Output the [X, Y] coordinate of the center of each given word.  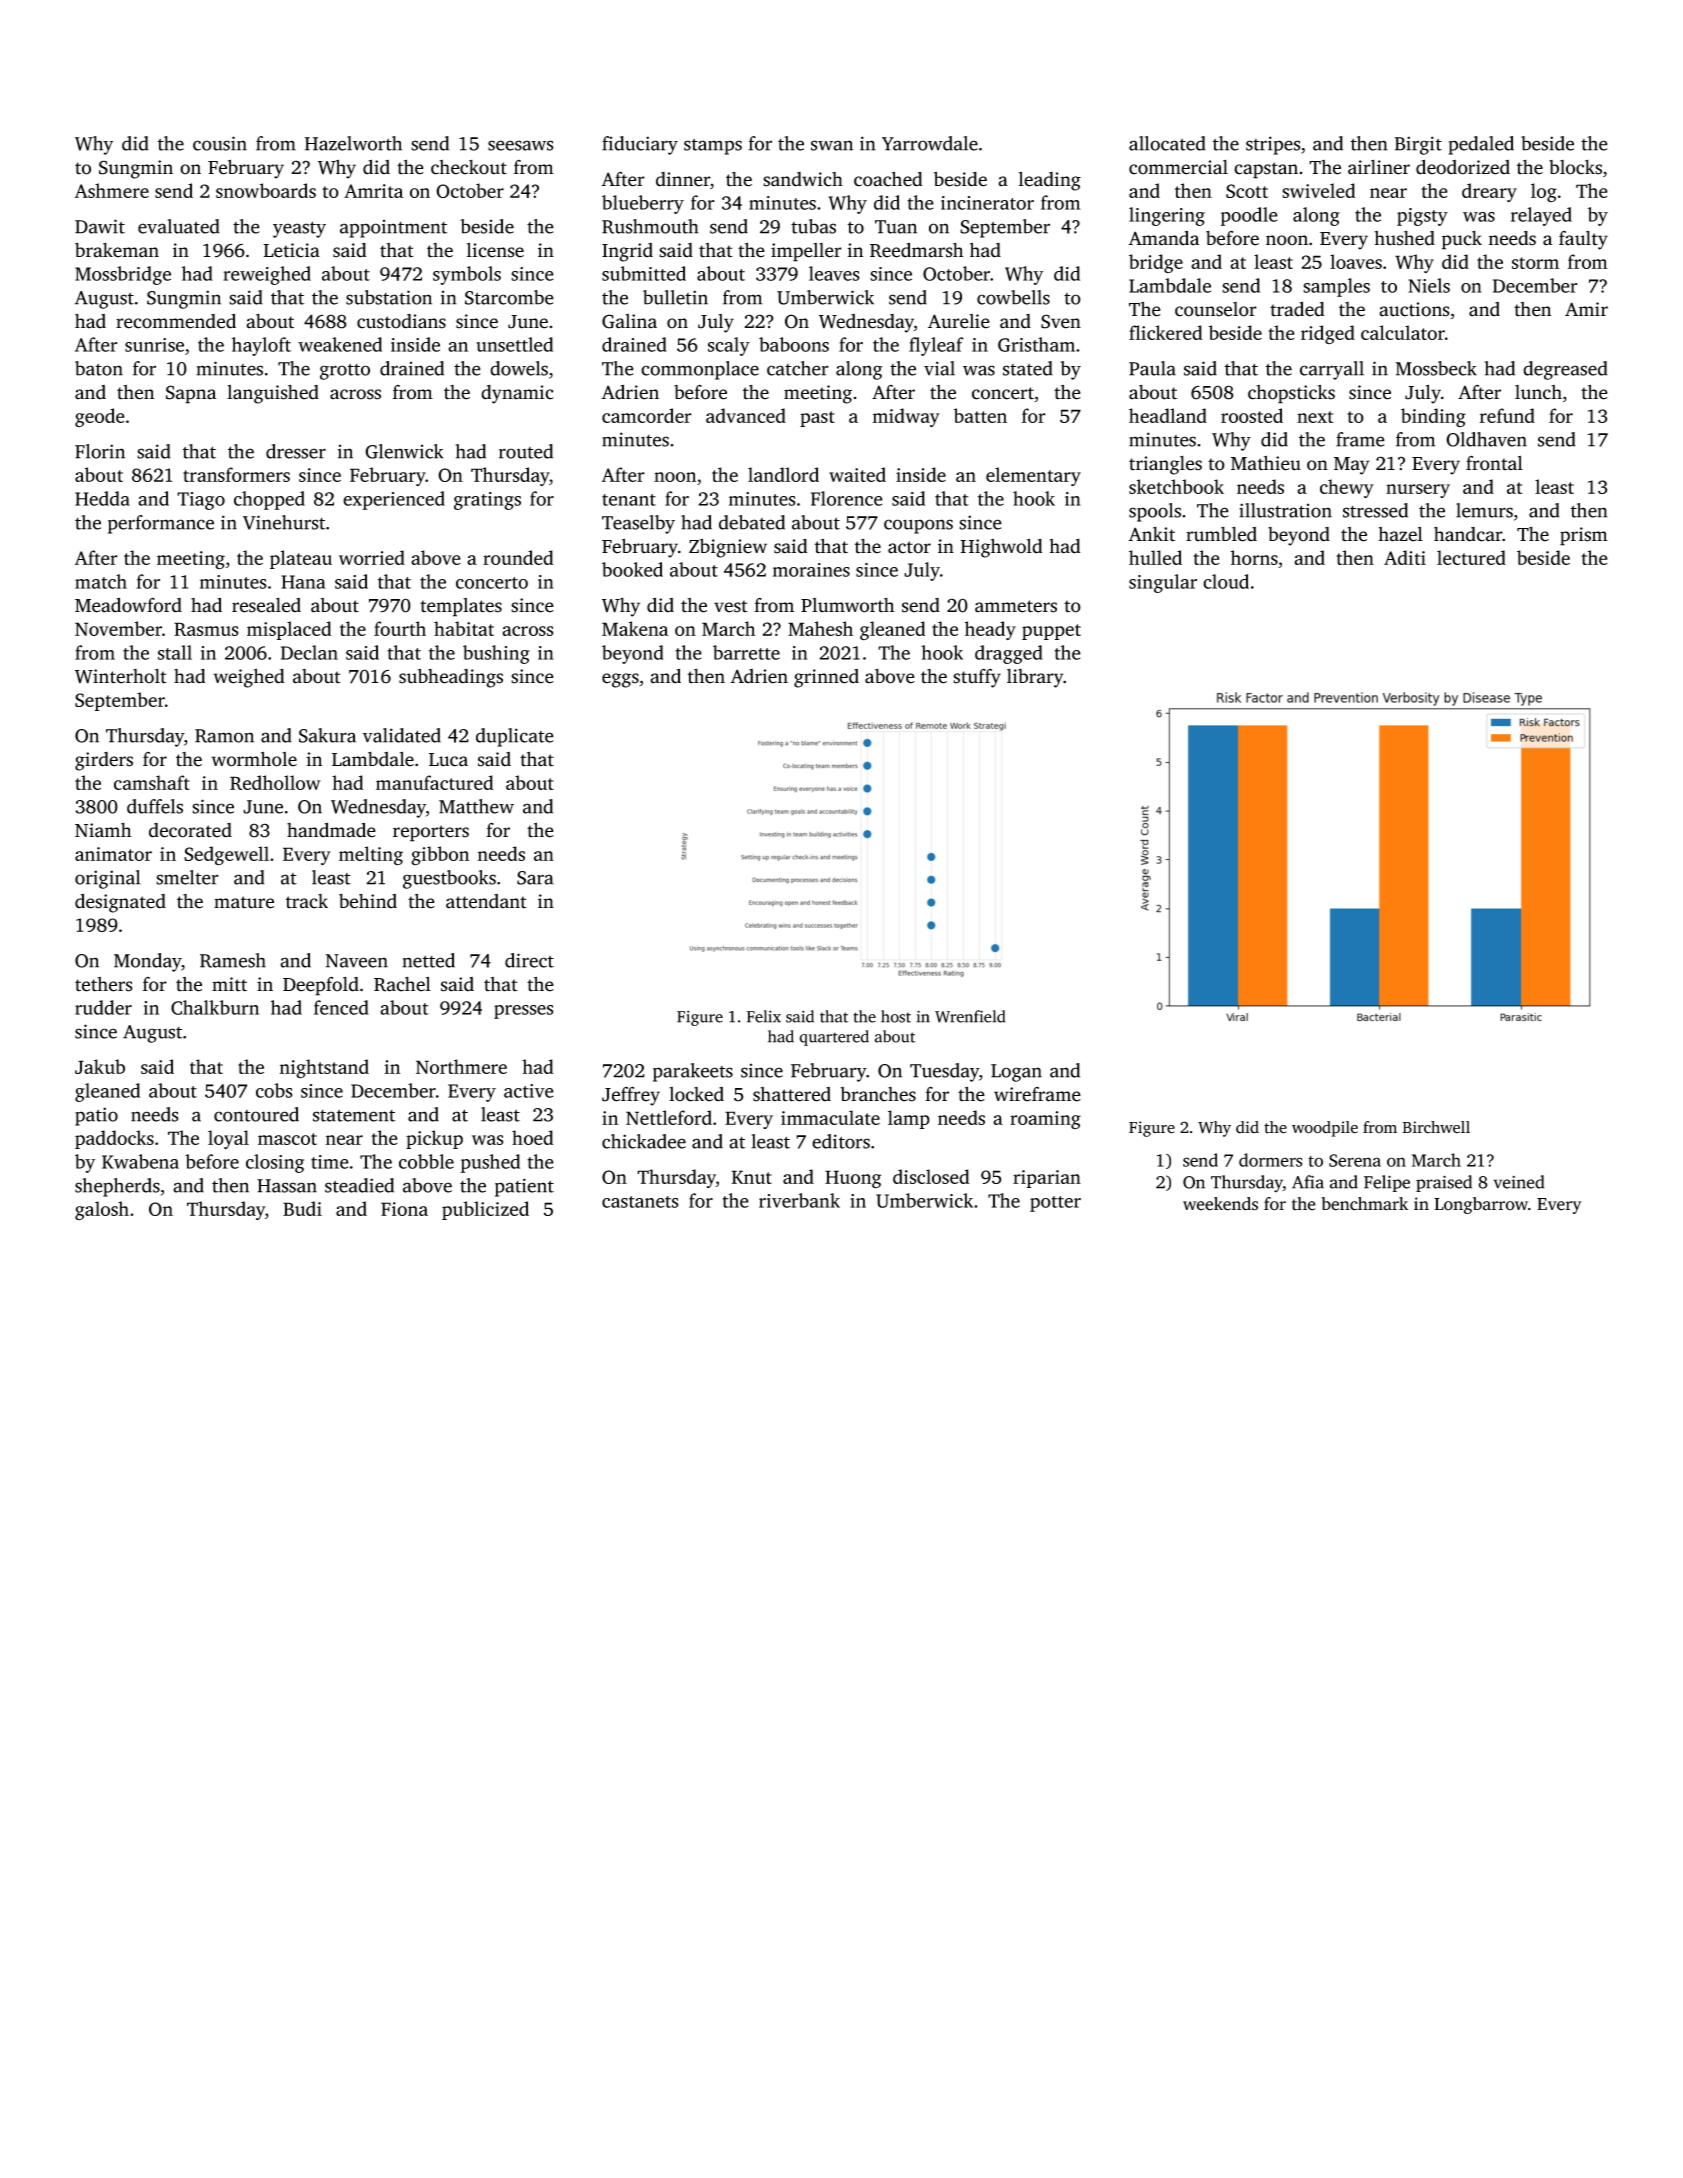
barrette [746, 652]
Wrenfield [970, 1016]
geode [100, 417]
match [101, 581]
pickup [434, 1139]
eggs [620, 680]
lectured [1471, 557]
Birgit [1418, 145]
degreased [1565, 370]
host [896, 1016]
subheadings [451, 678]
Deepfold [321, 986]
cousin [220, 143]
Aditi [1405, 557]
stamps [713, 147]
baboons [794, 344]
